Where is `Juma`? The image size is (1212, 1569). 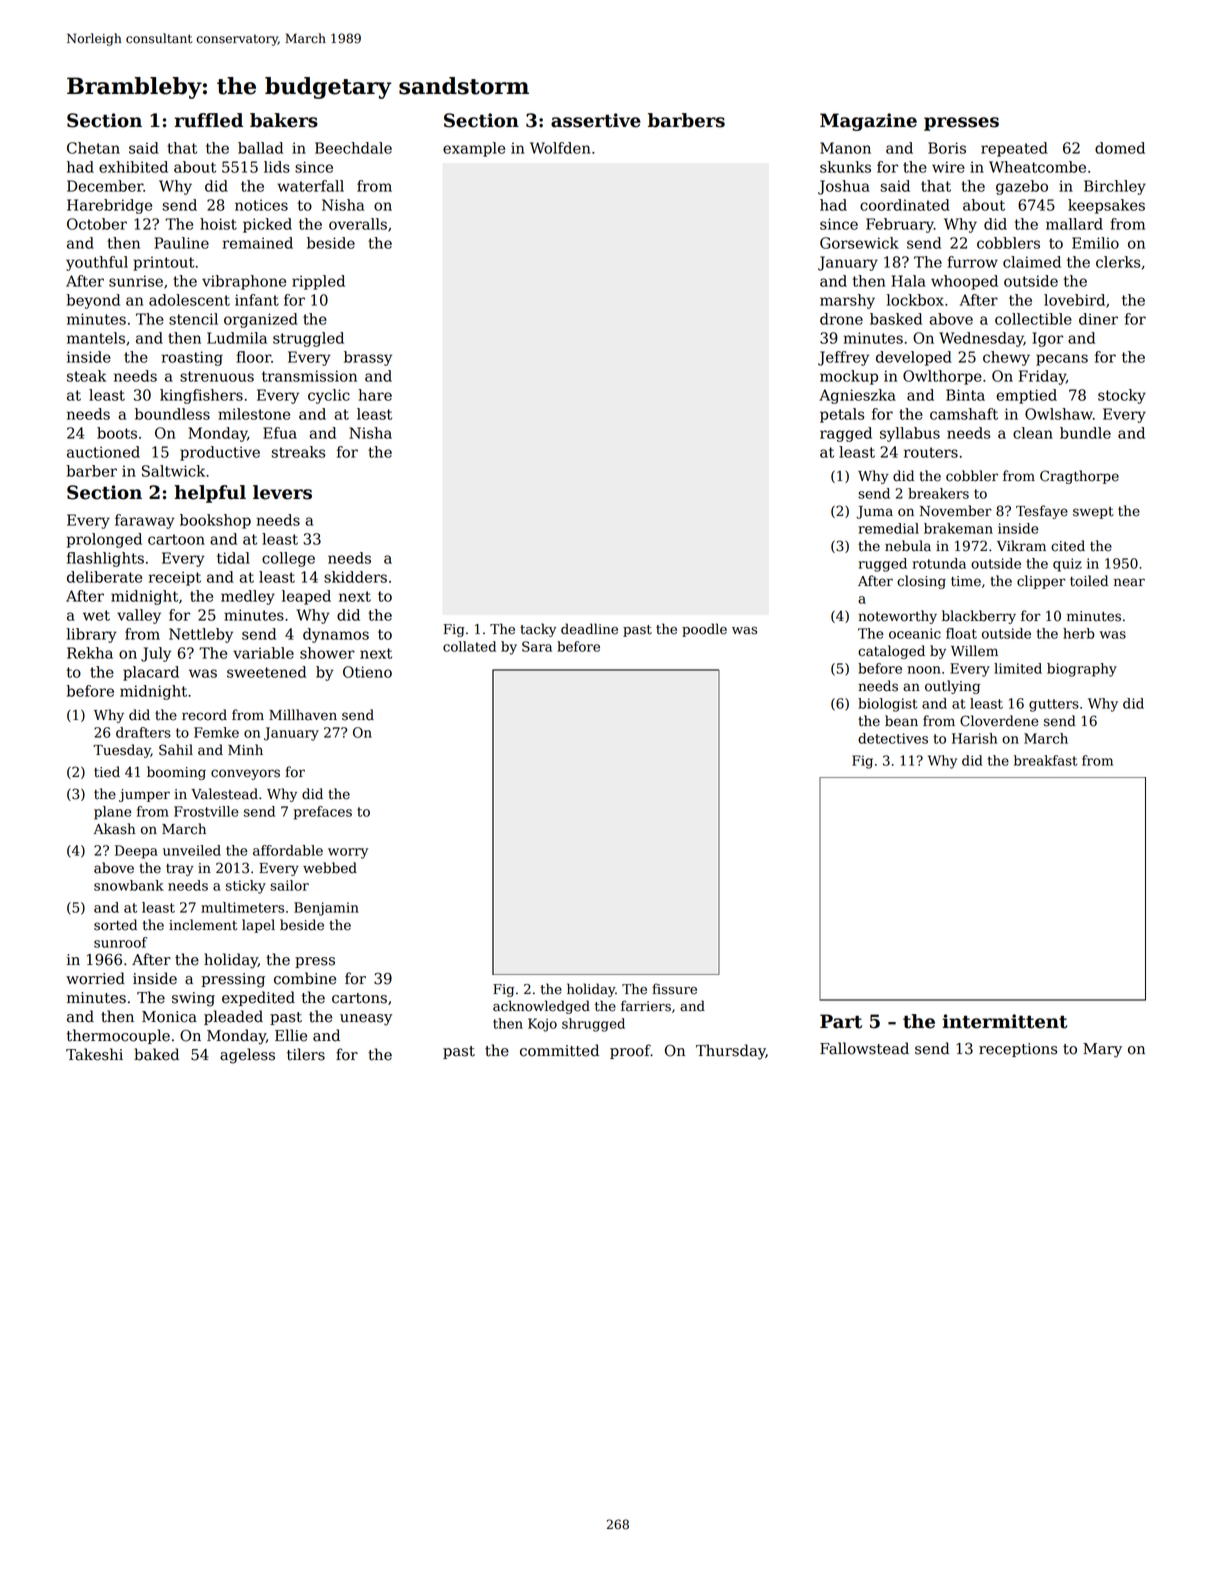
Juma is located at coordinates (874, 512).
